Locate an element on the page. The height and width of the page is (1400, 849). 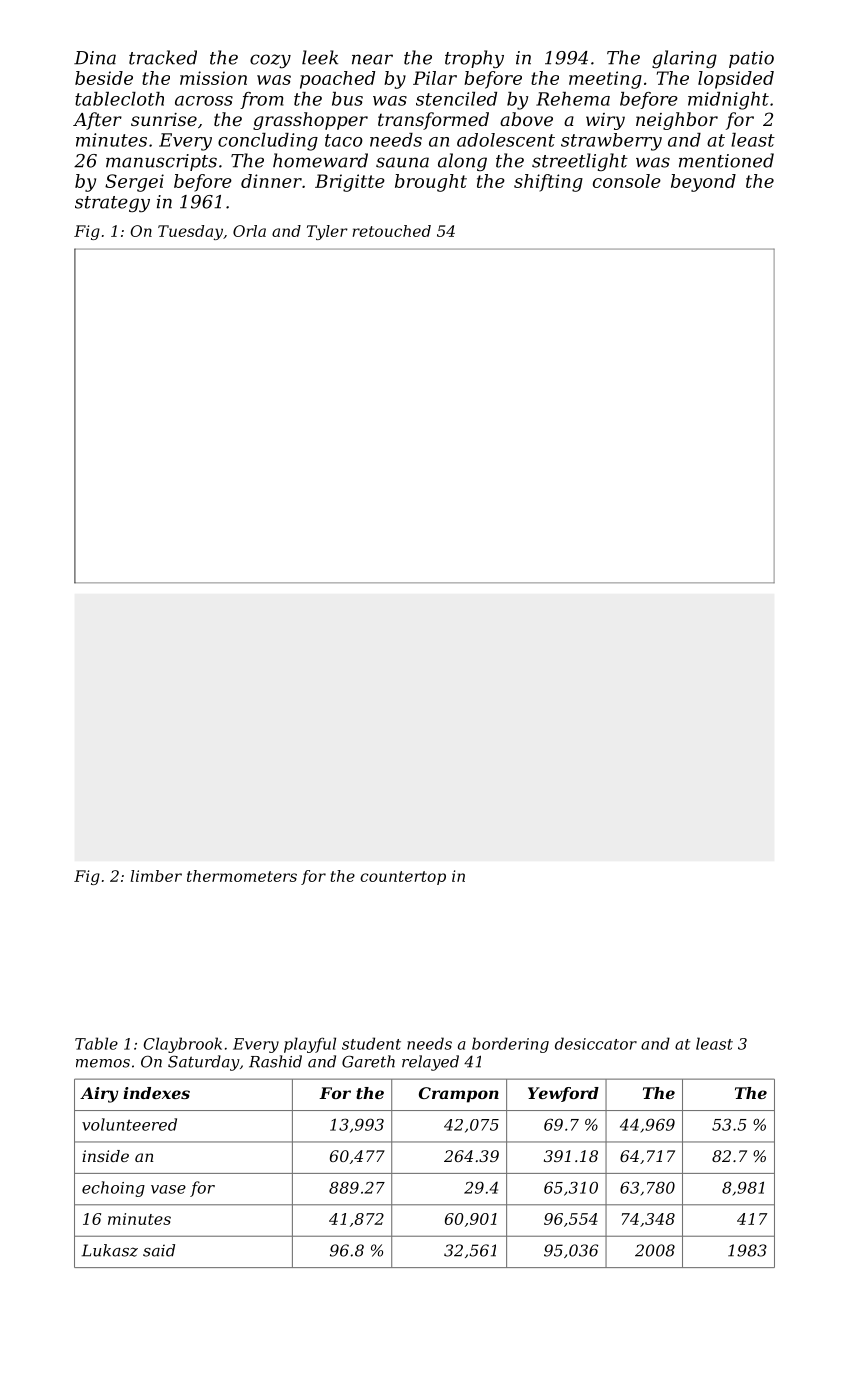
Yewford is located at coordinates (563, 1094).
